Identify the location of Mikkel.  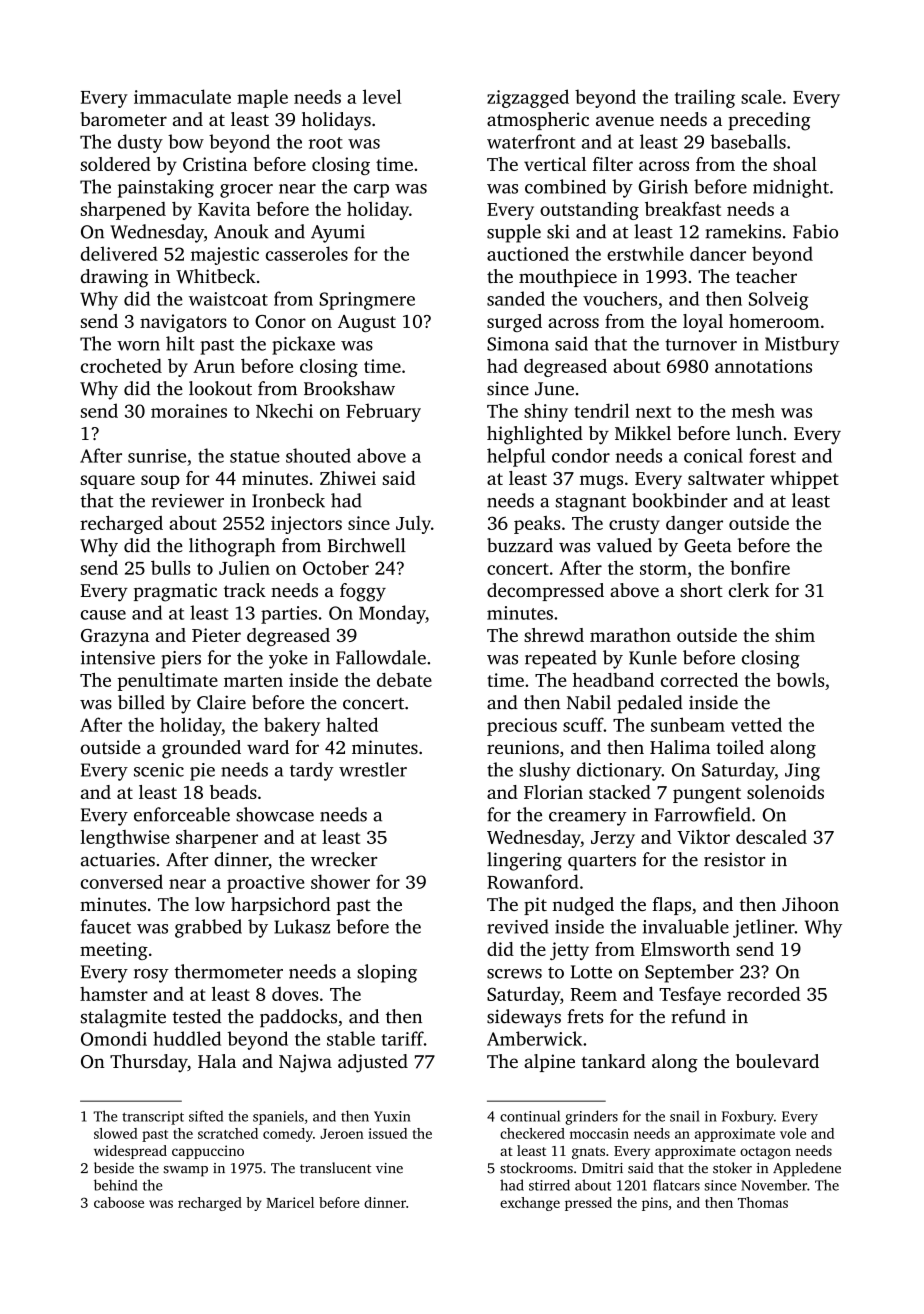
(643, 433).
